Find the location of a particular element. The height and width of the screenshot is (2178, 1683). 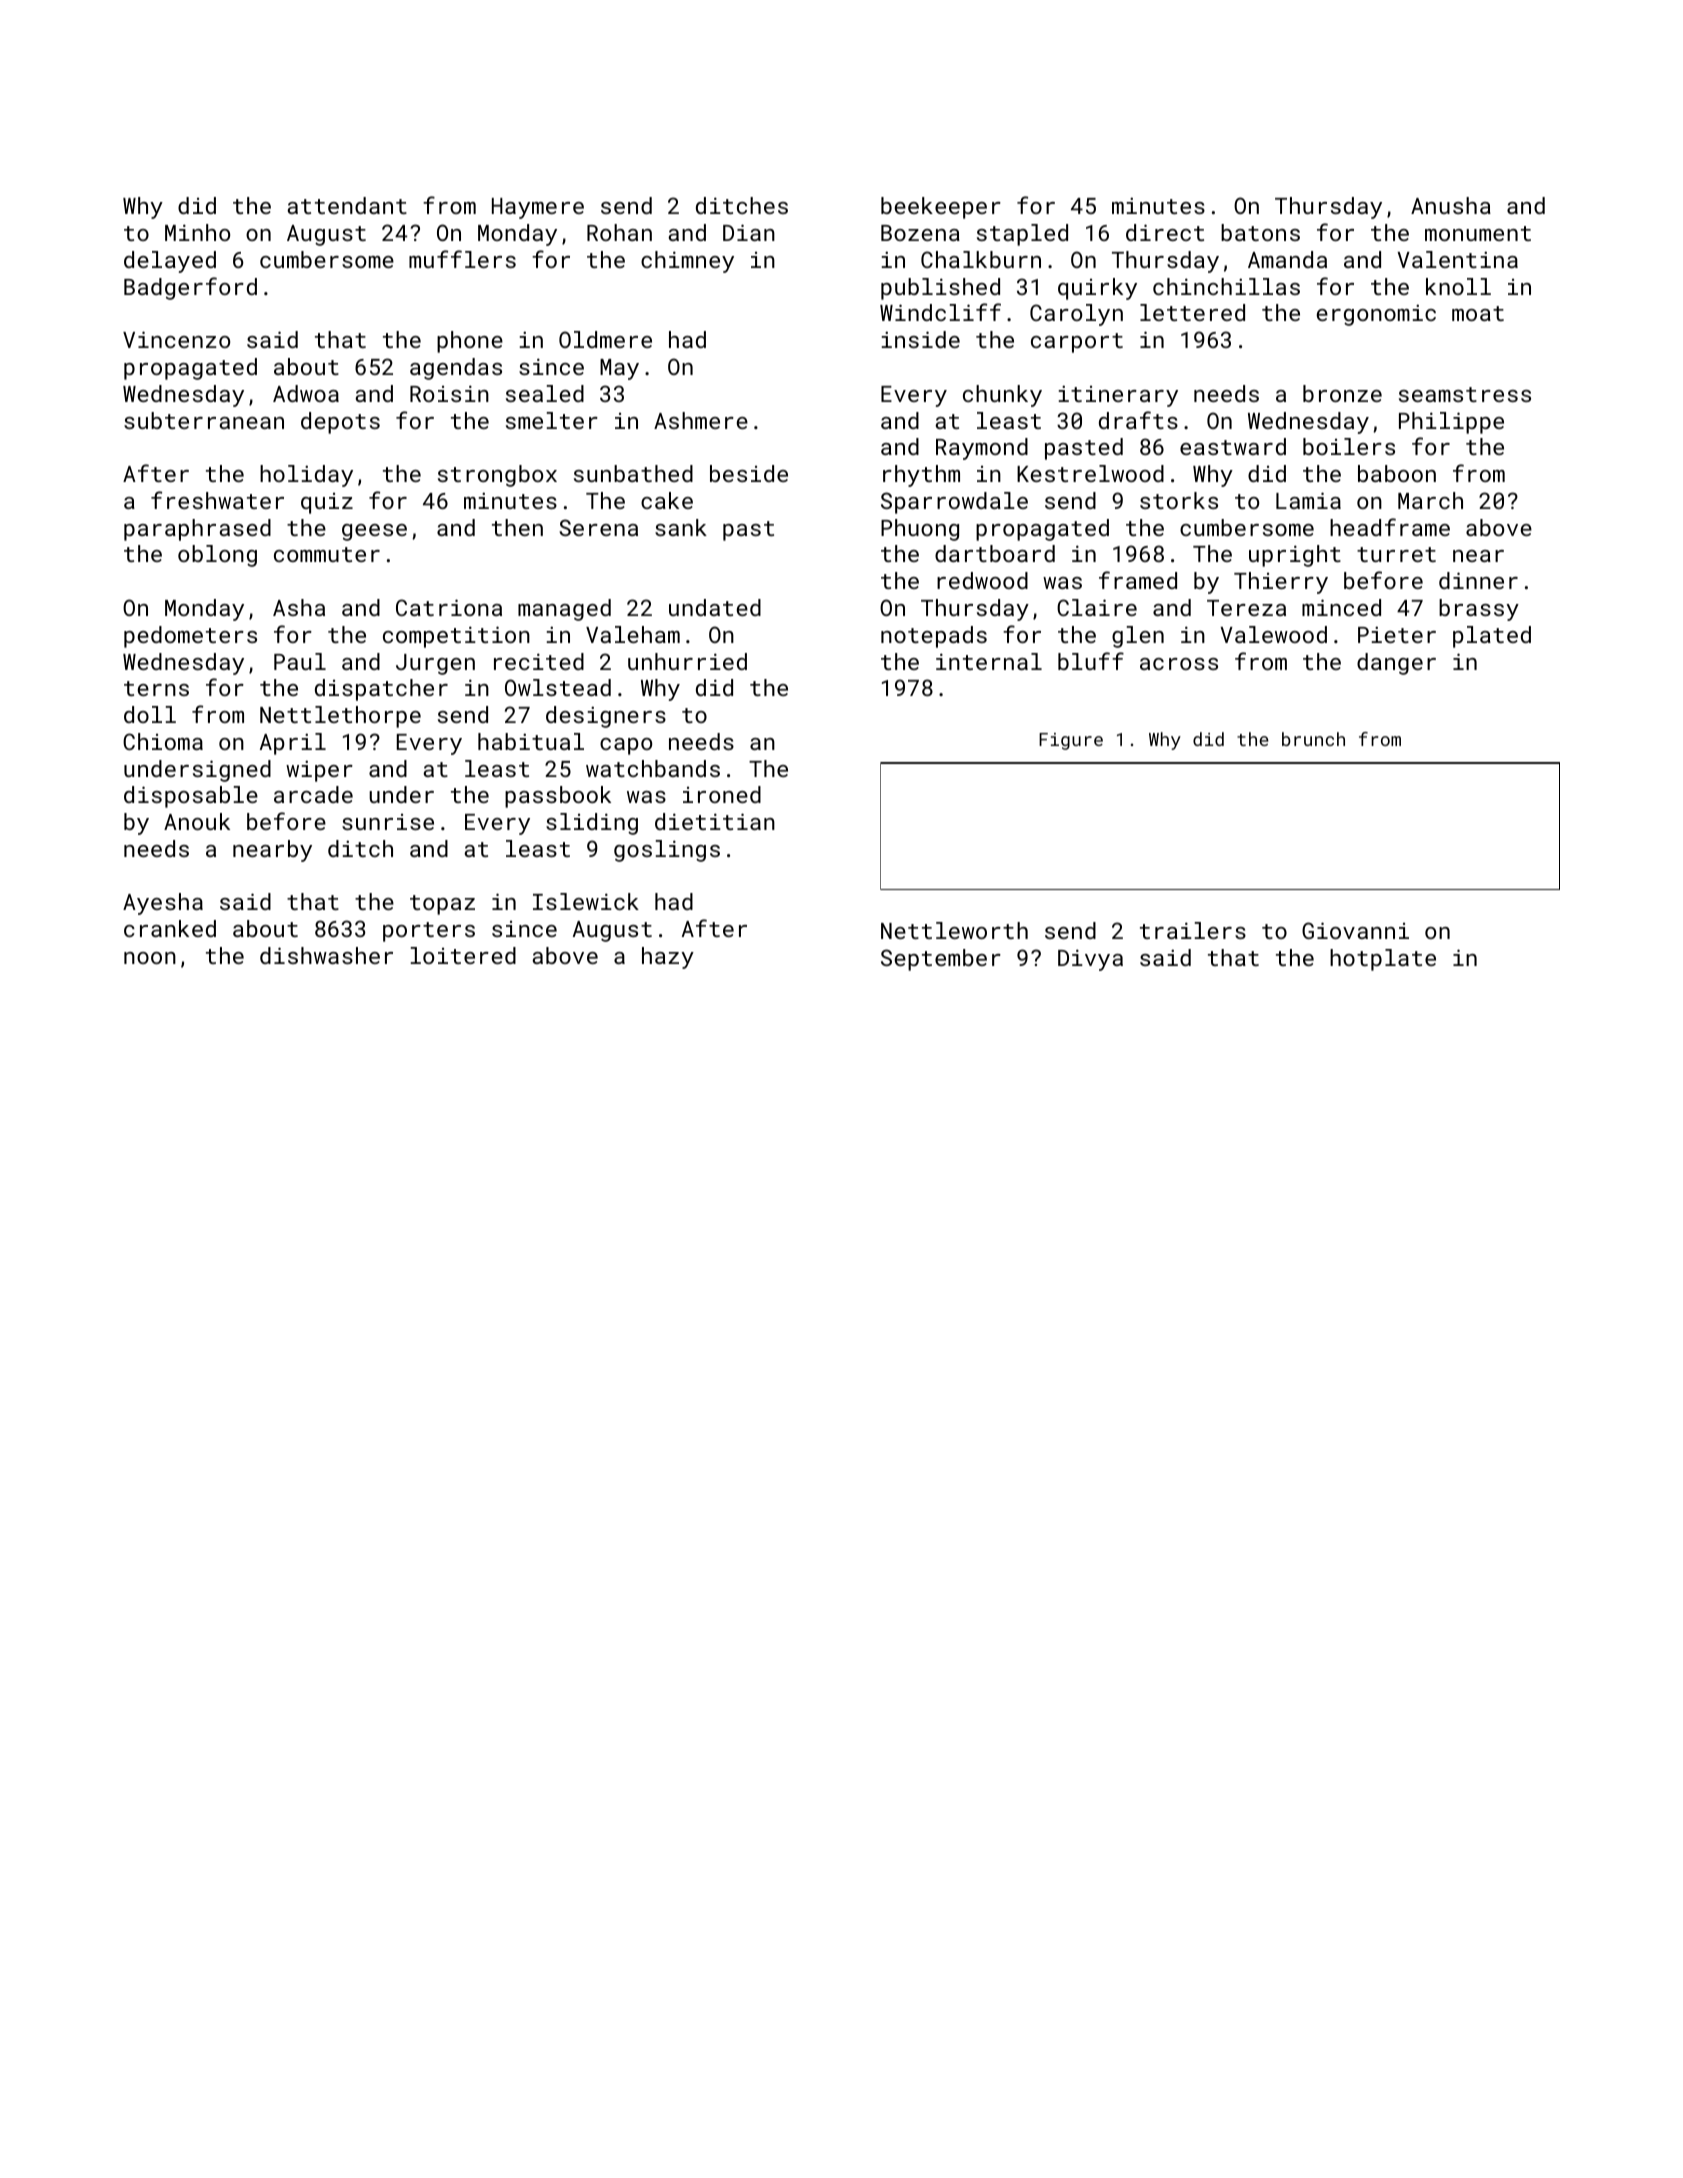

dishwasher is located at coordinates (326, 955).
